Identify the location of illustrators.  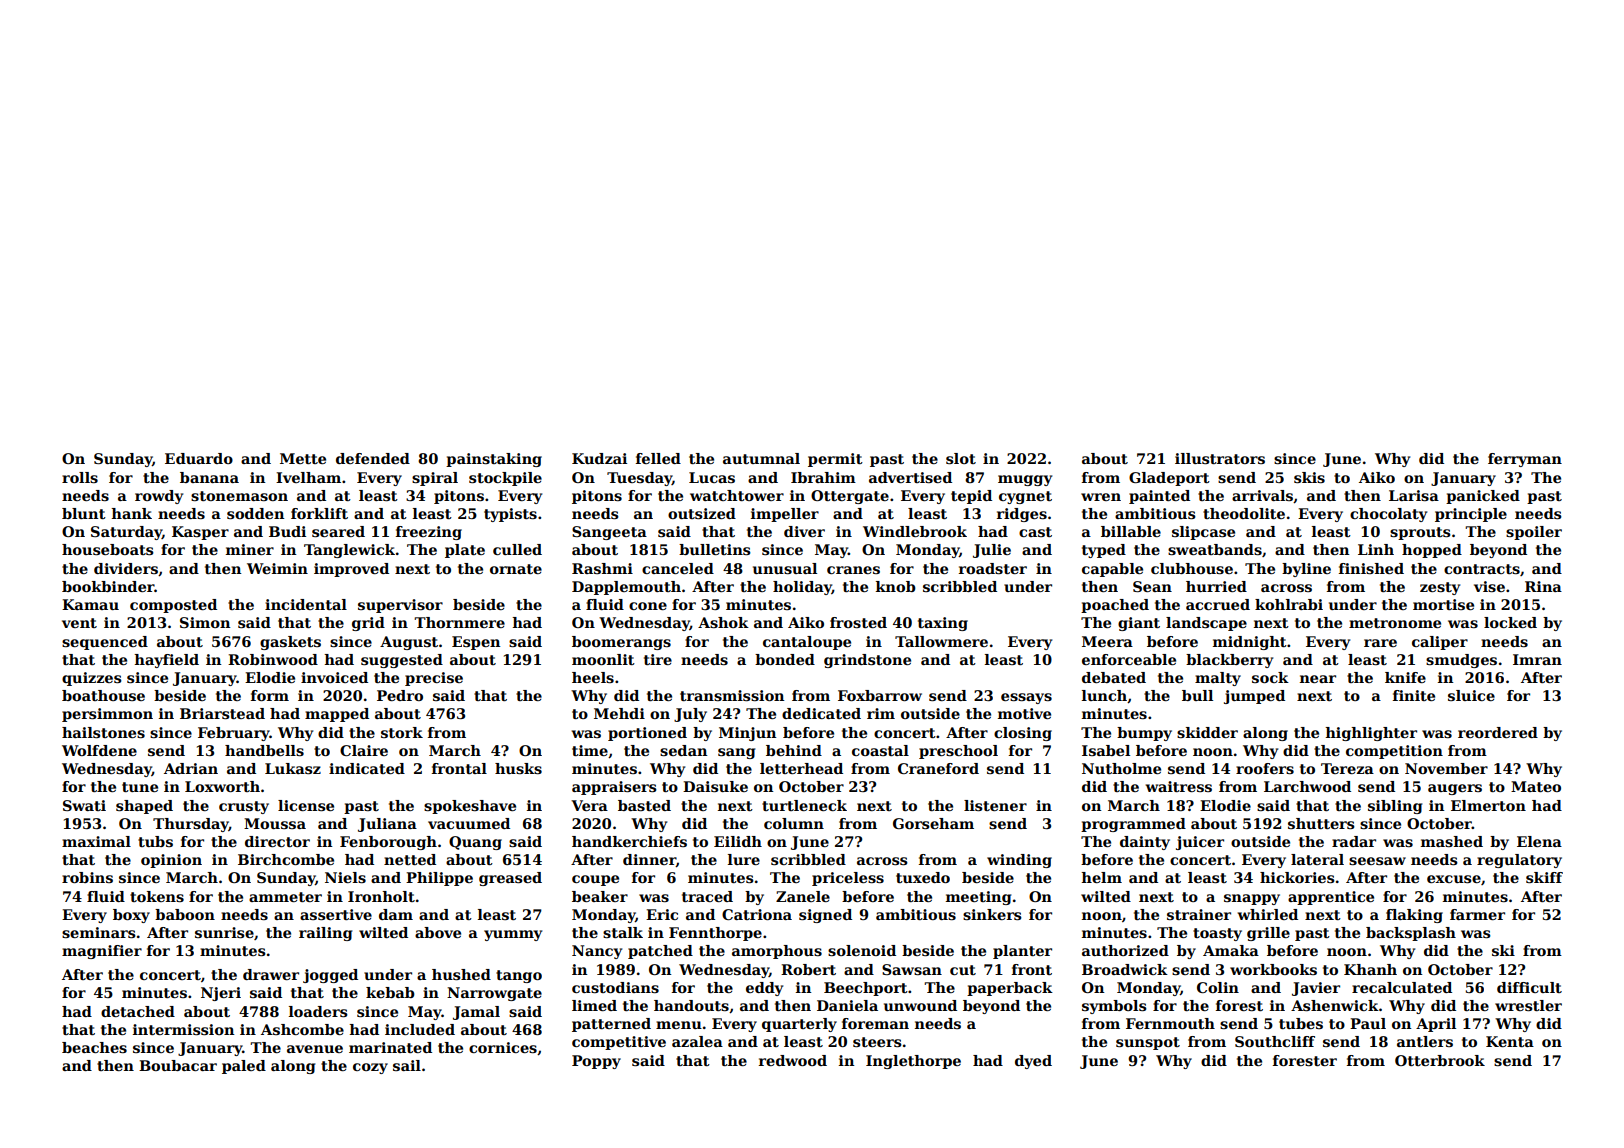
(1220, 458).
